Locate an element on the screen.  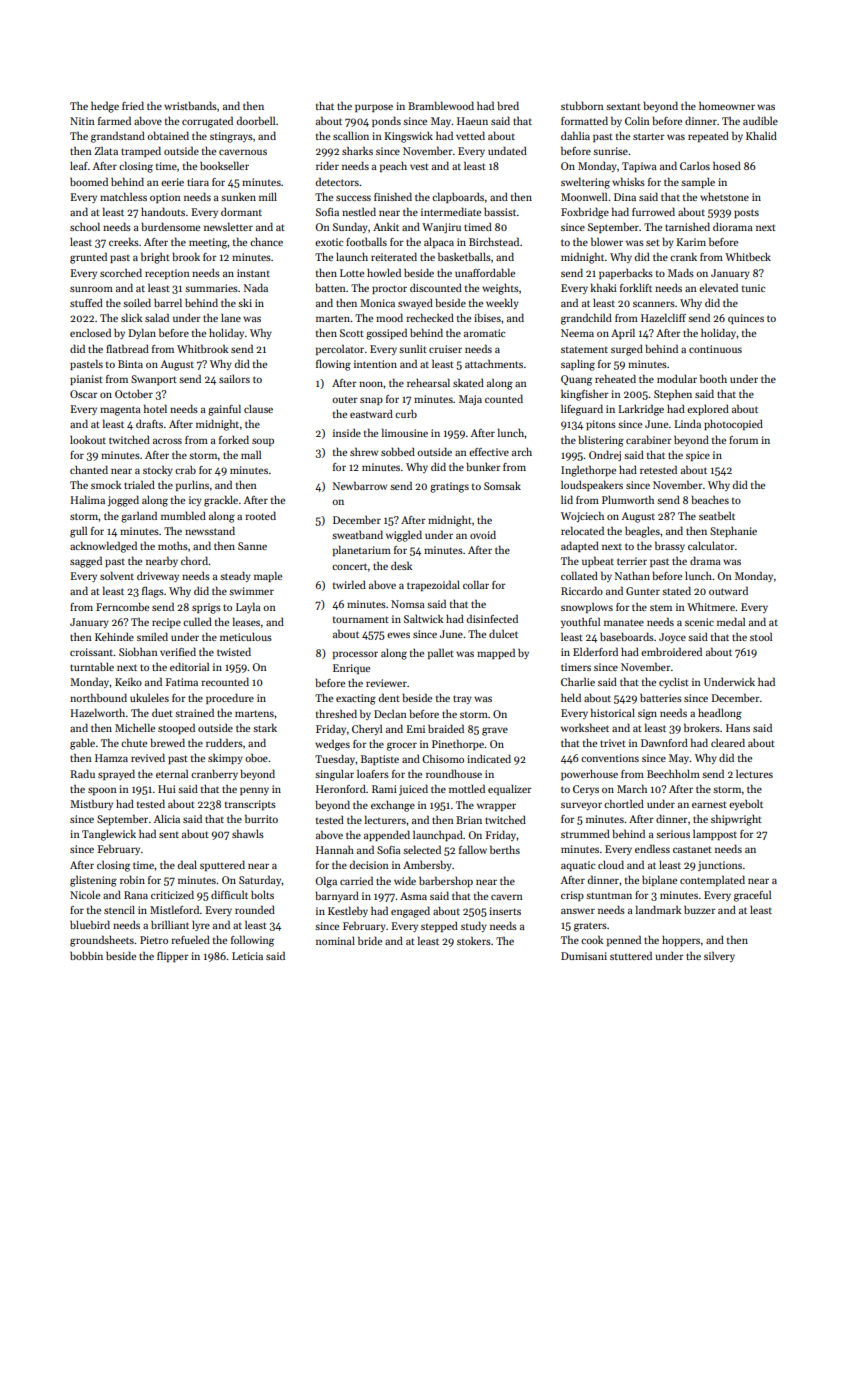
stokers is located at coordinates (474, 940).
